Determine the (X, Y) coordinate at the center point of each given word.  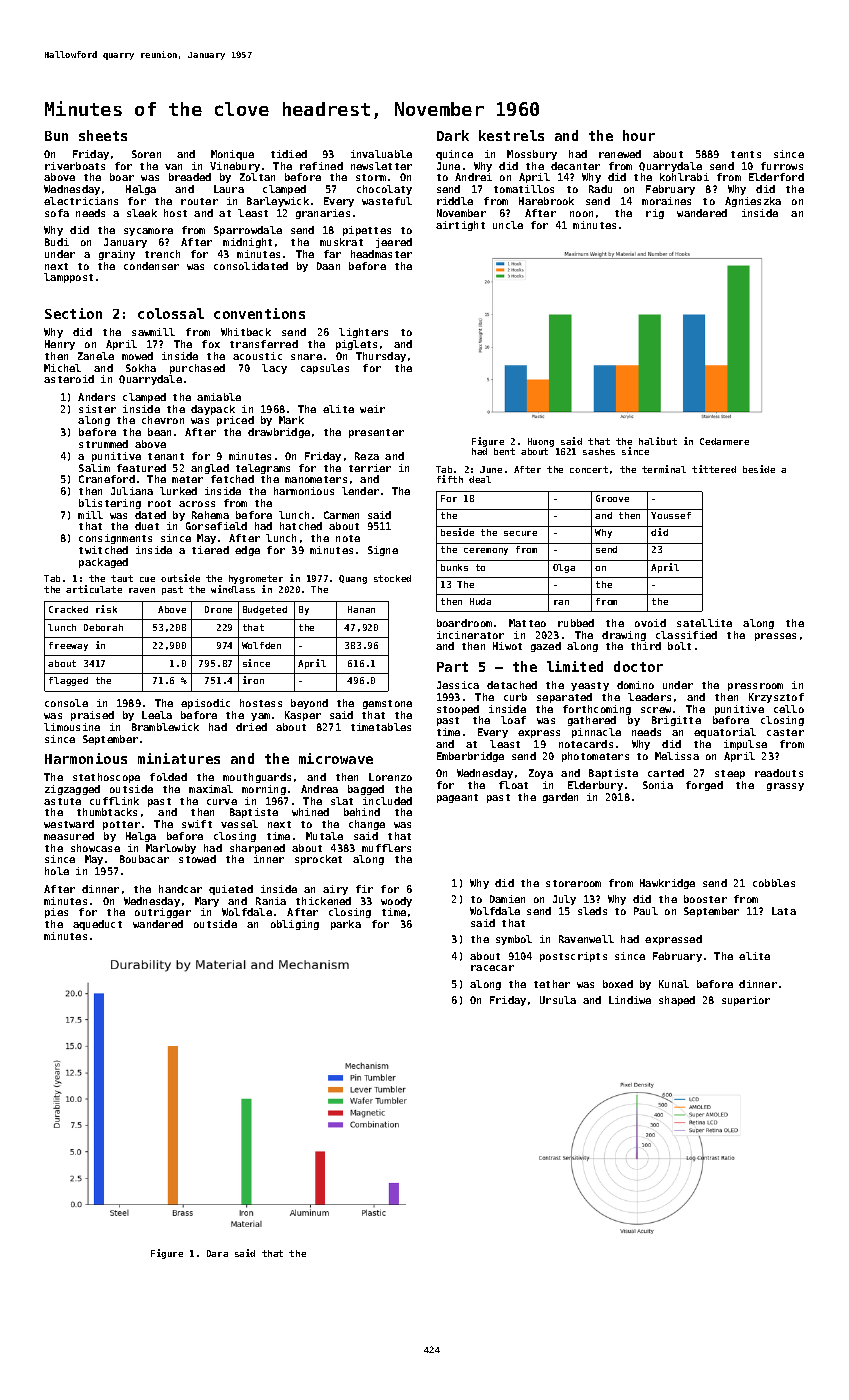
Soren (146, 154)
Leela (157, 715)
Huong (541, 442)
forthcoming (597, 710)
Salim (94, 468)
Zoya (541, 774)
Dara (217, 1253)
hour (639, 135)
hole (57, 871)
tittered (714, 469)
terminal (664, 469)
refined (321, 166)
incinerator (470, 635)
